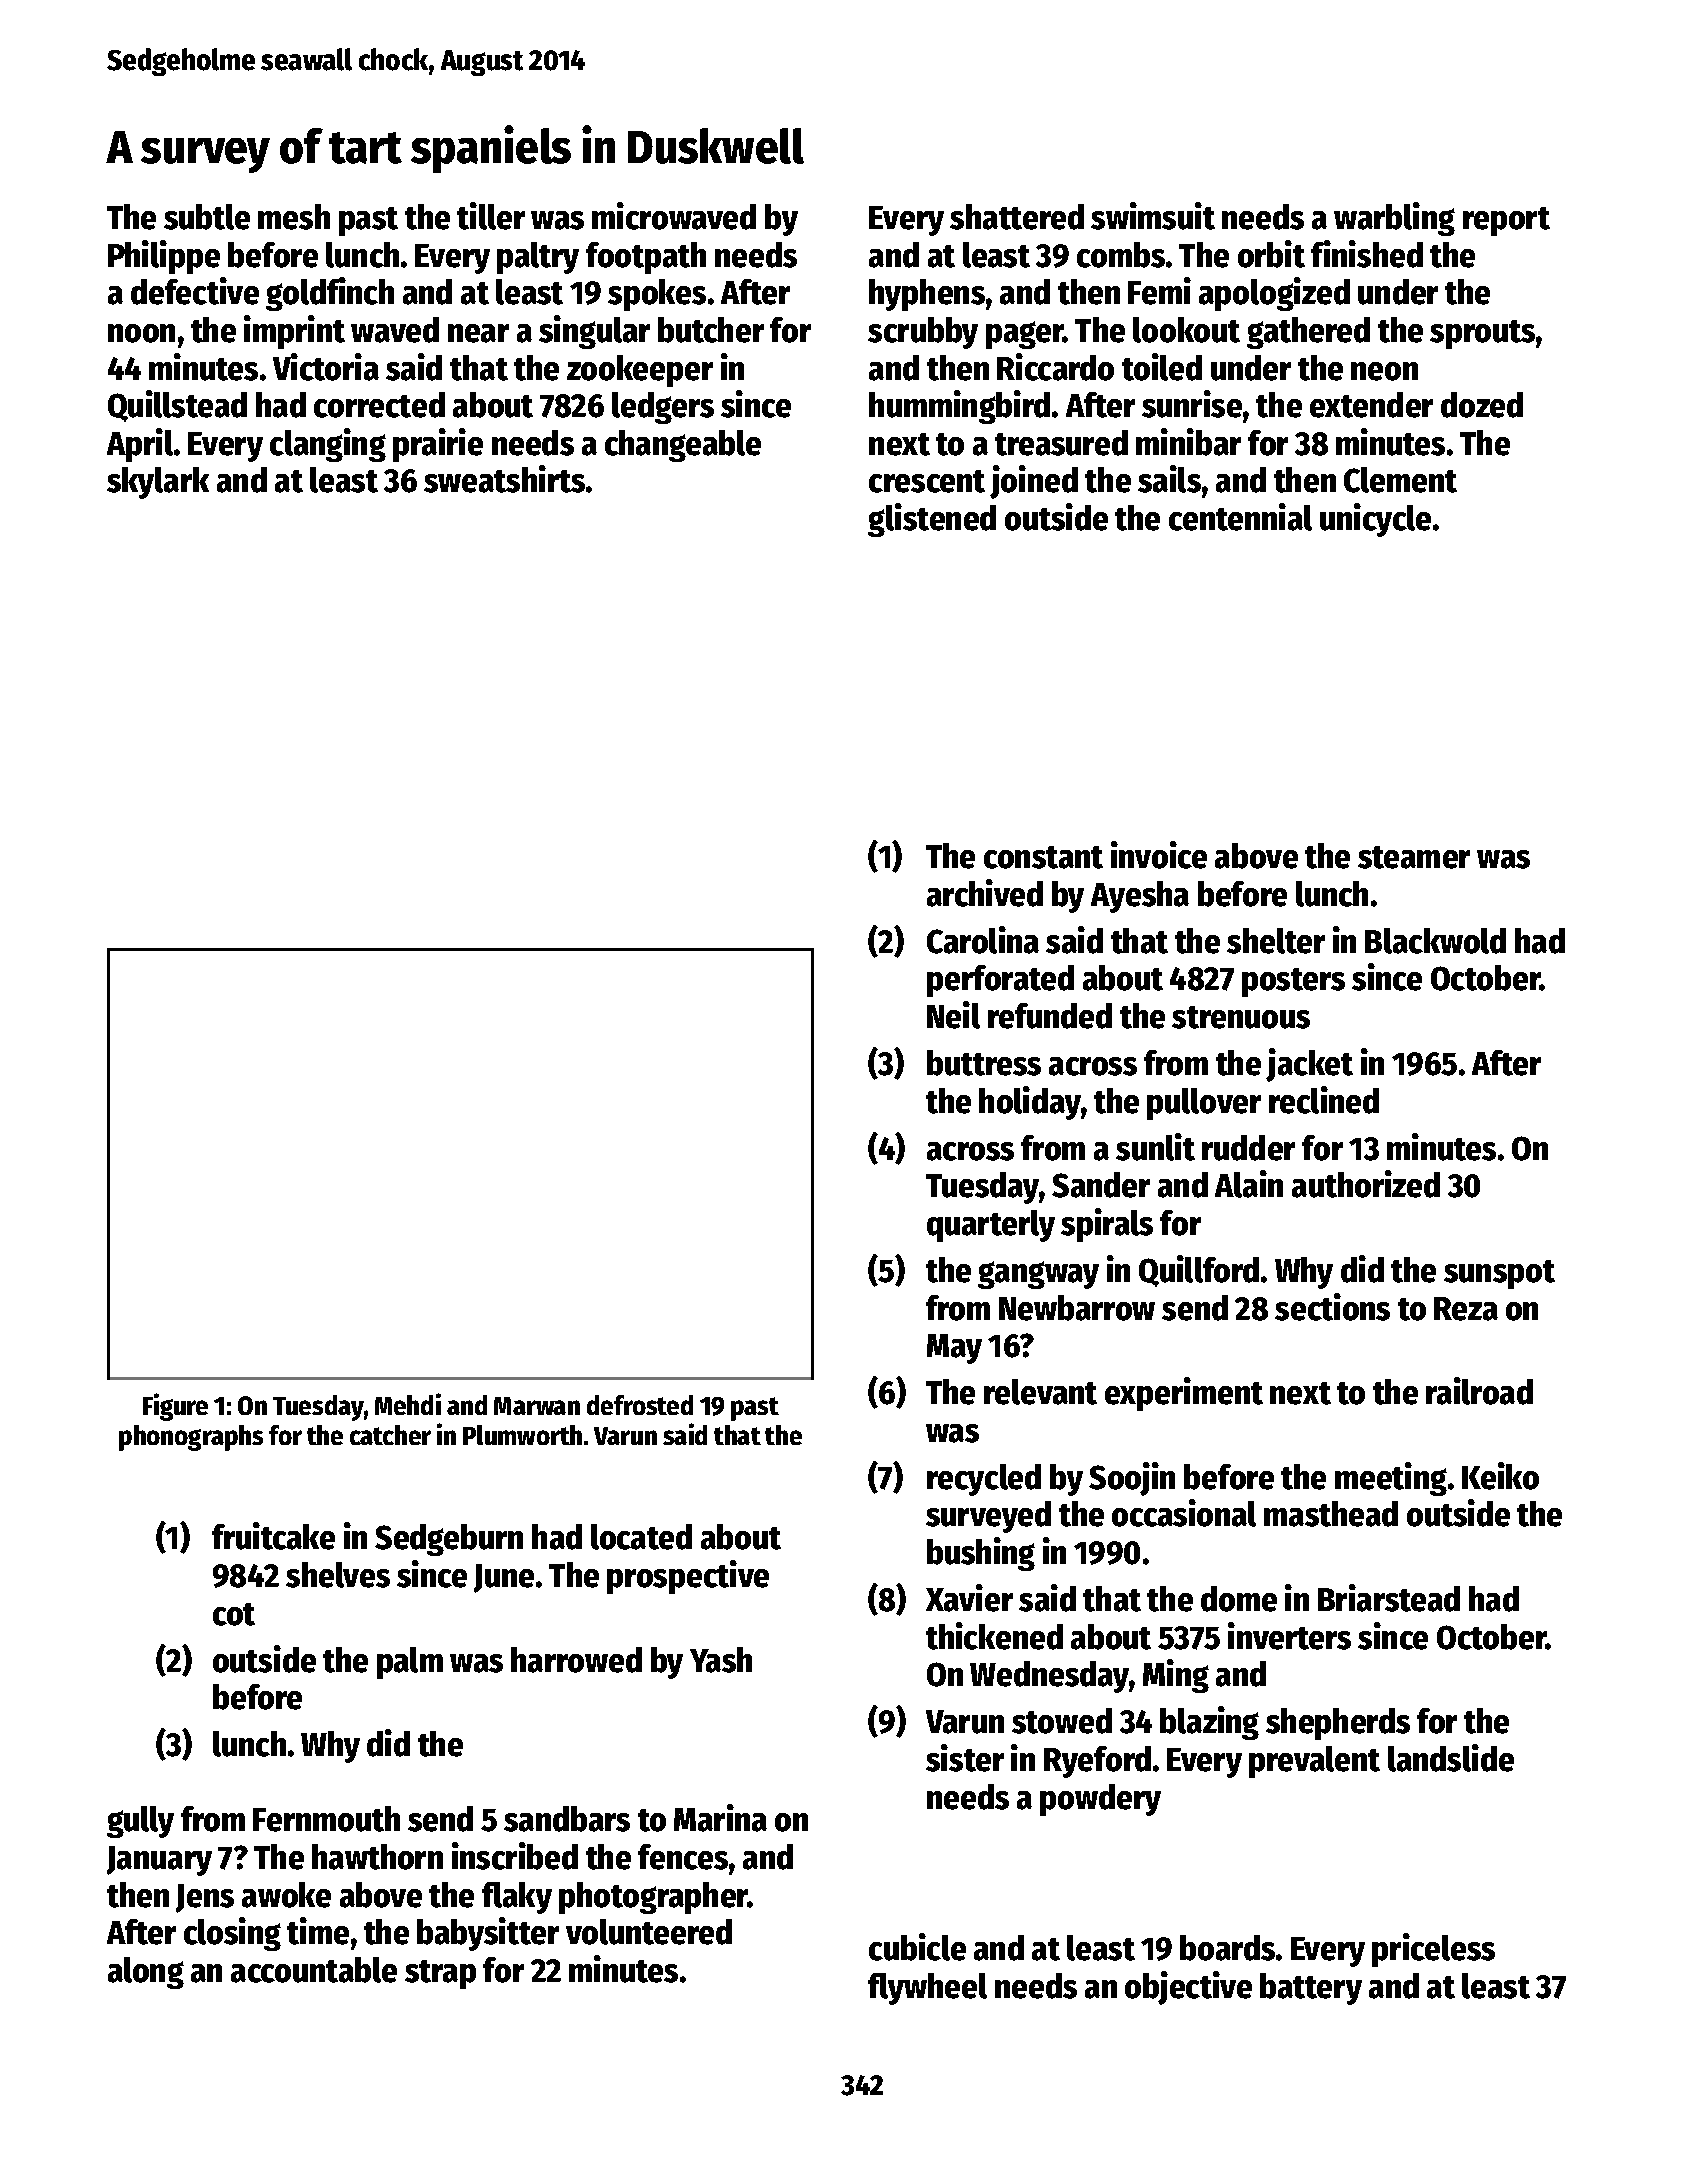 The width and height of the document is (1683, 2178). I want to click on shattered, so click(1017, 217).
